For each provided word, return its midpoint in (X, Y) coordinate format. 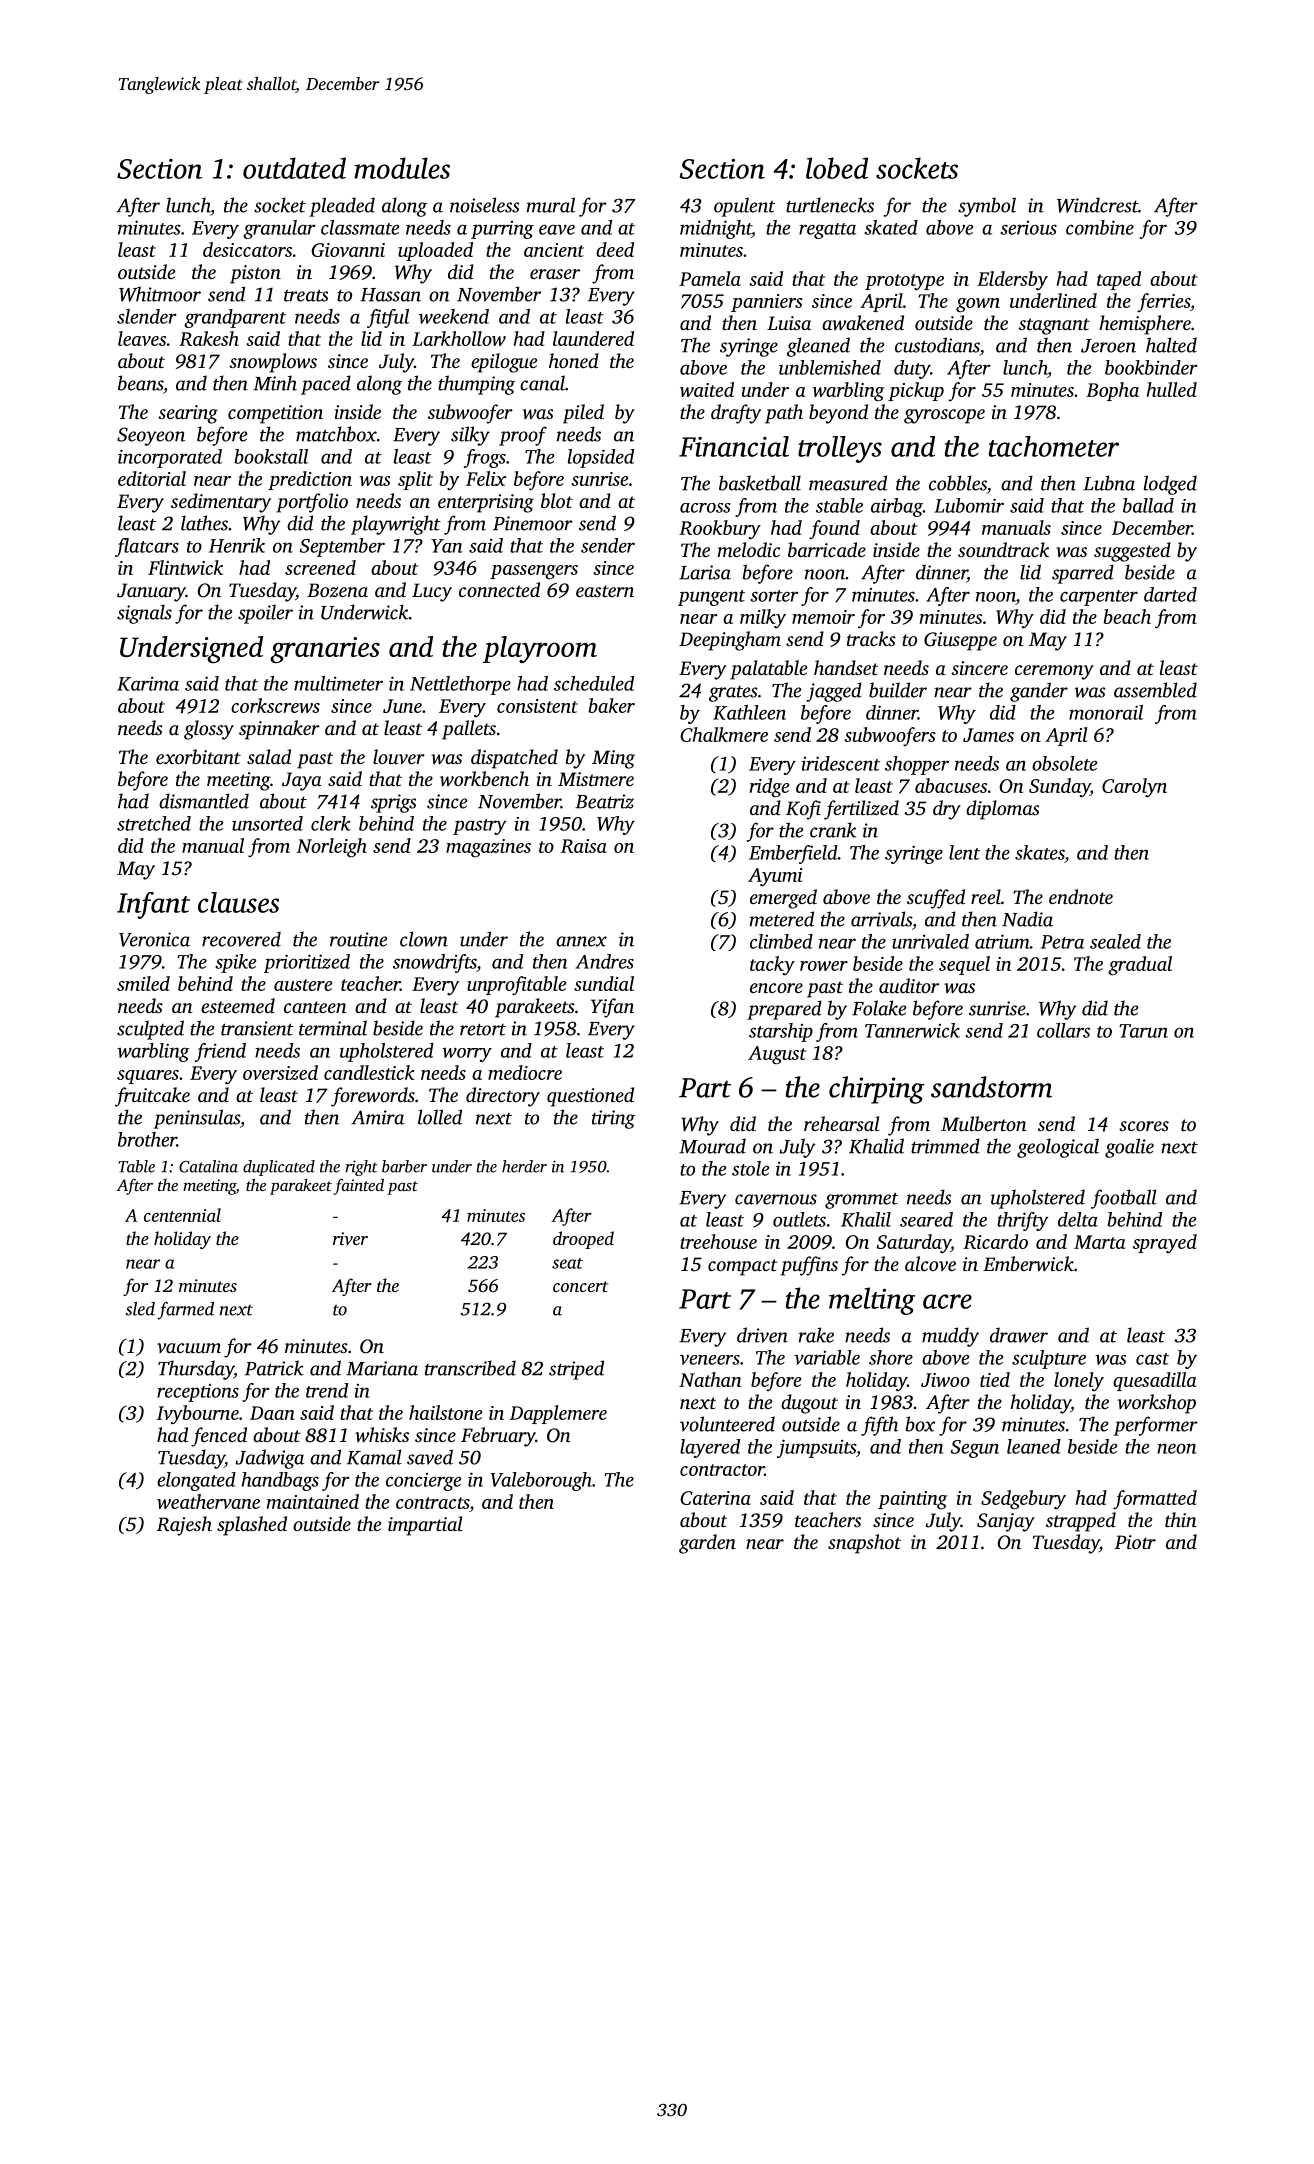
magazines (488, 848)
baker (611, 705)
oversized (280, 1072)
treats (306, 295)
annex (581, 941)
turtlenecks (830, 205)
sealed (1115, 941)
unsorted (267, 823)
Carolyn (1134, 788)
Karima (148, 683)
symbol (987, 207)
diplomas (1002, 810)
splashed (252, 1526)
